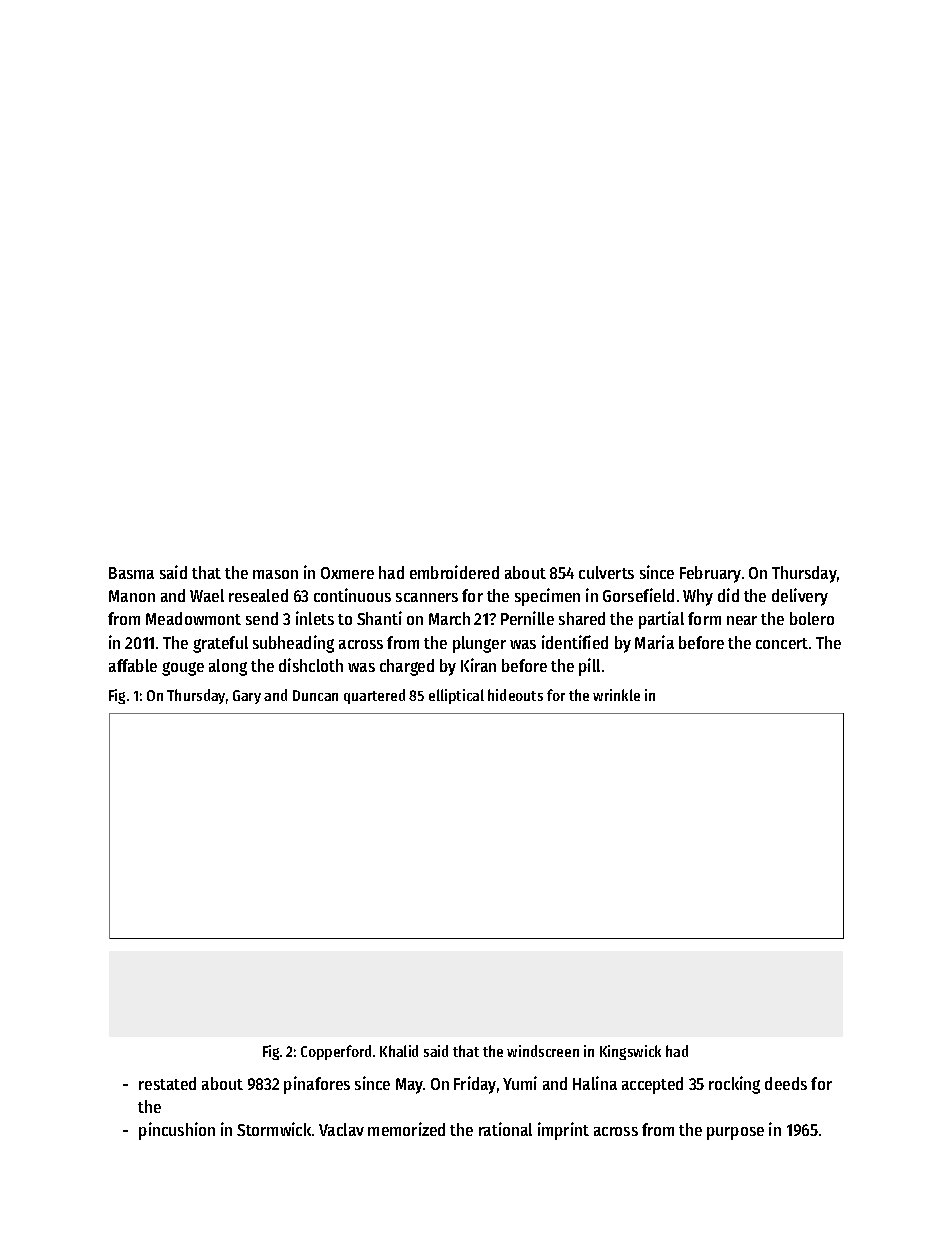 Image resolution: width=952 pixels, height=1233 pixels. What do you see at coordinates (177, 1131) in the screenshot?
I see `pincushion` at bounding box center [177, 1131].
